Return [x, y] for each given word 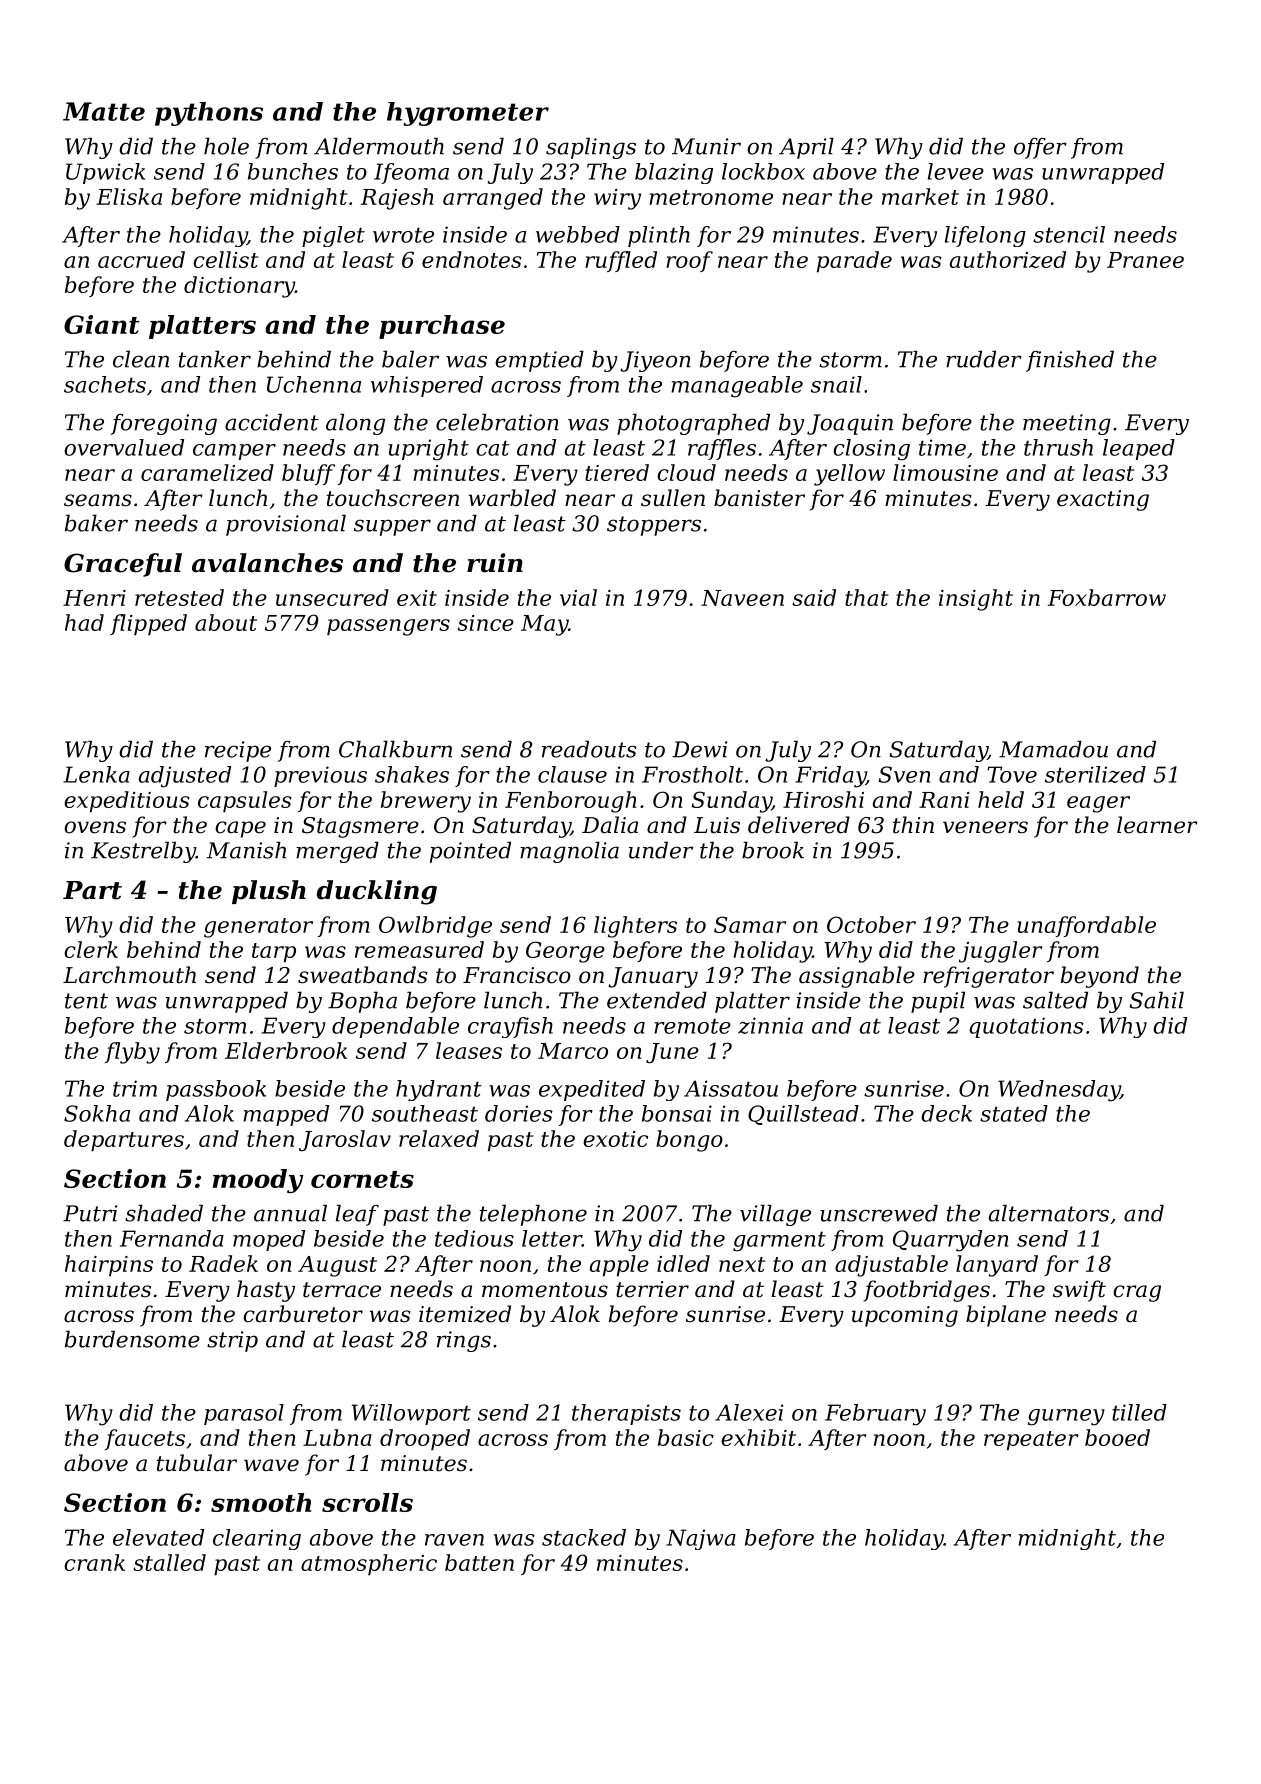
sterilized [1095, 774]
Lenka [96, 774]
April [806, 148]
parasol [244, 1414]
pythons [209, 114]
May [544, 625]
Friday [830, 777]
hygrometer [468, 114]
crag [1137, 1293]
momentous [545, 1290]
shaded [164, 1213]
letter [552, 1238]
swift [1079, 1291]
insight [976, 600]
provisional [286, 525]
